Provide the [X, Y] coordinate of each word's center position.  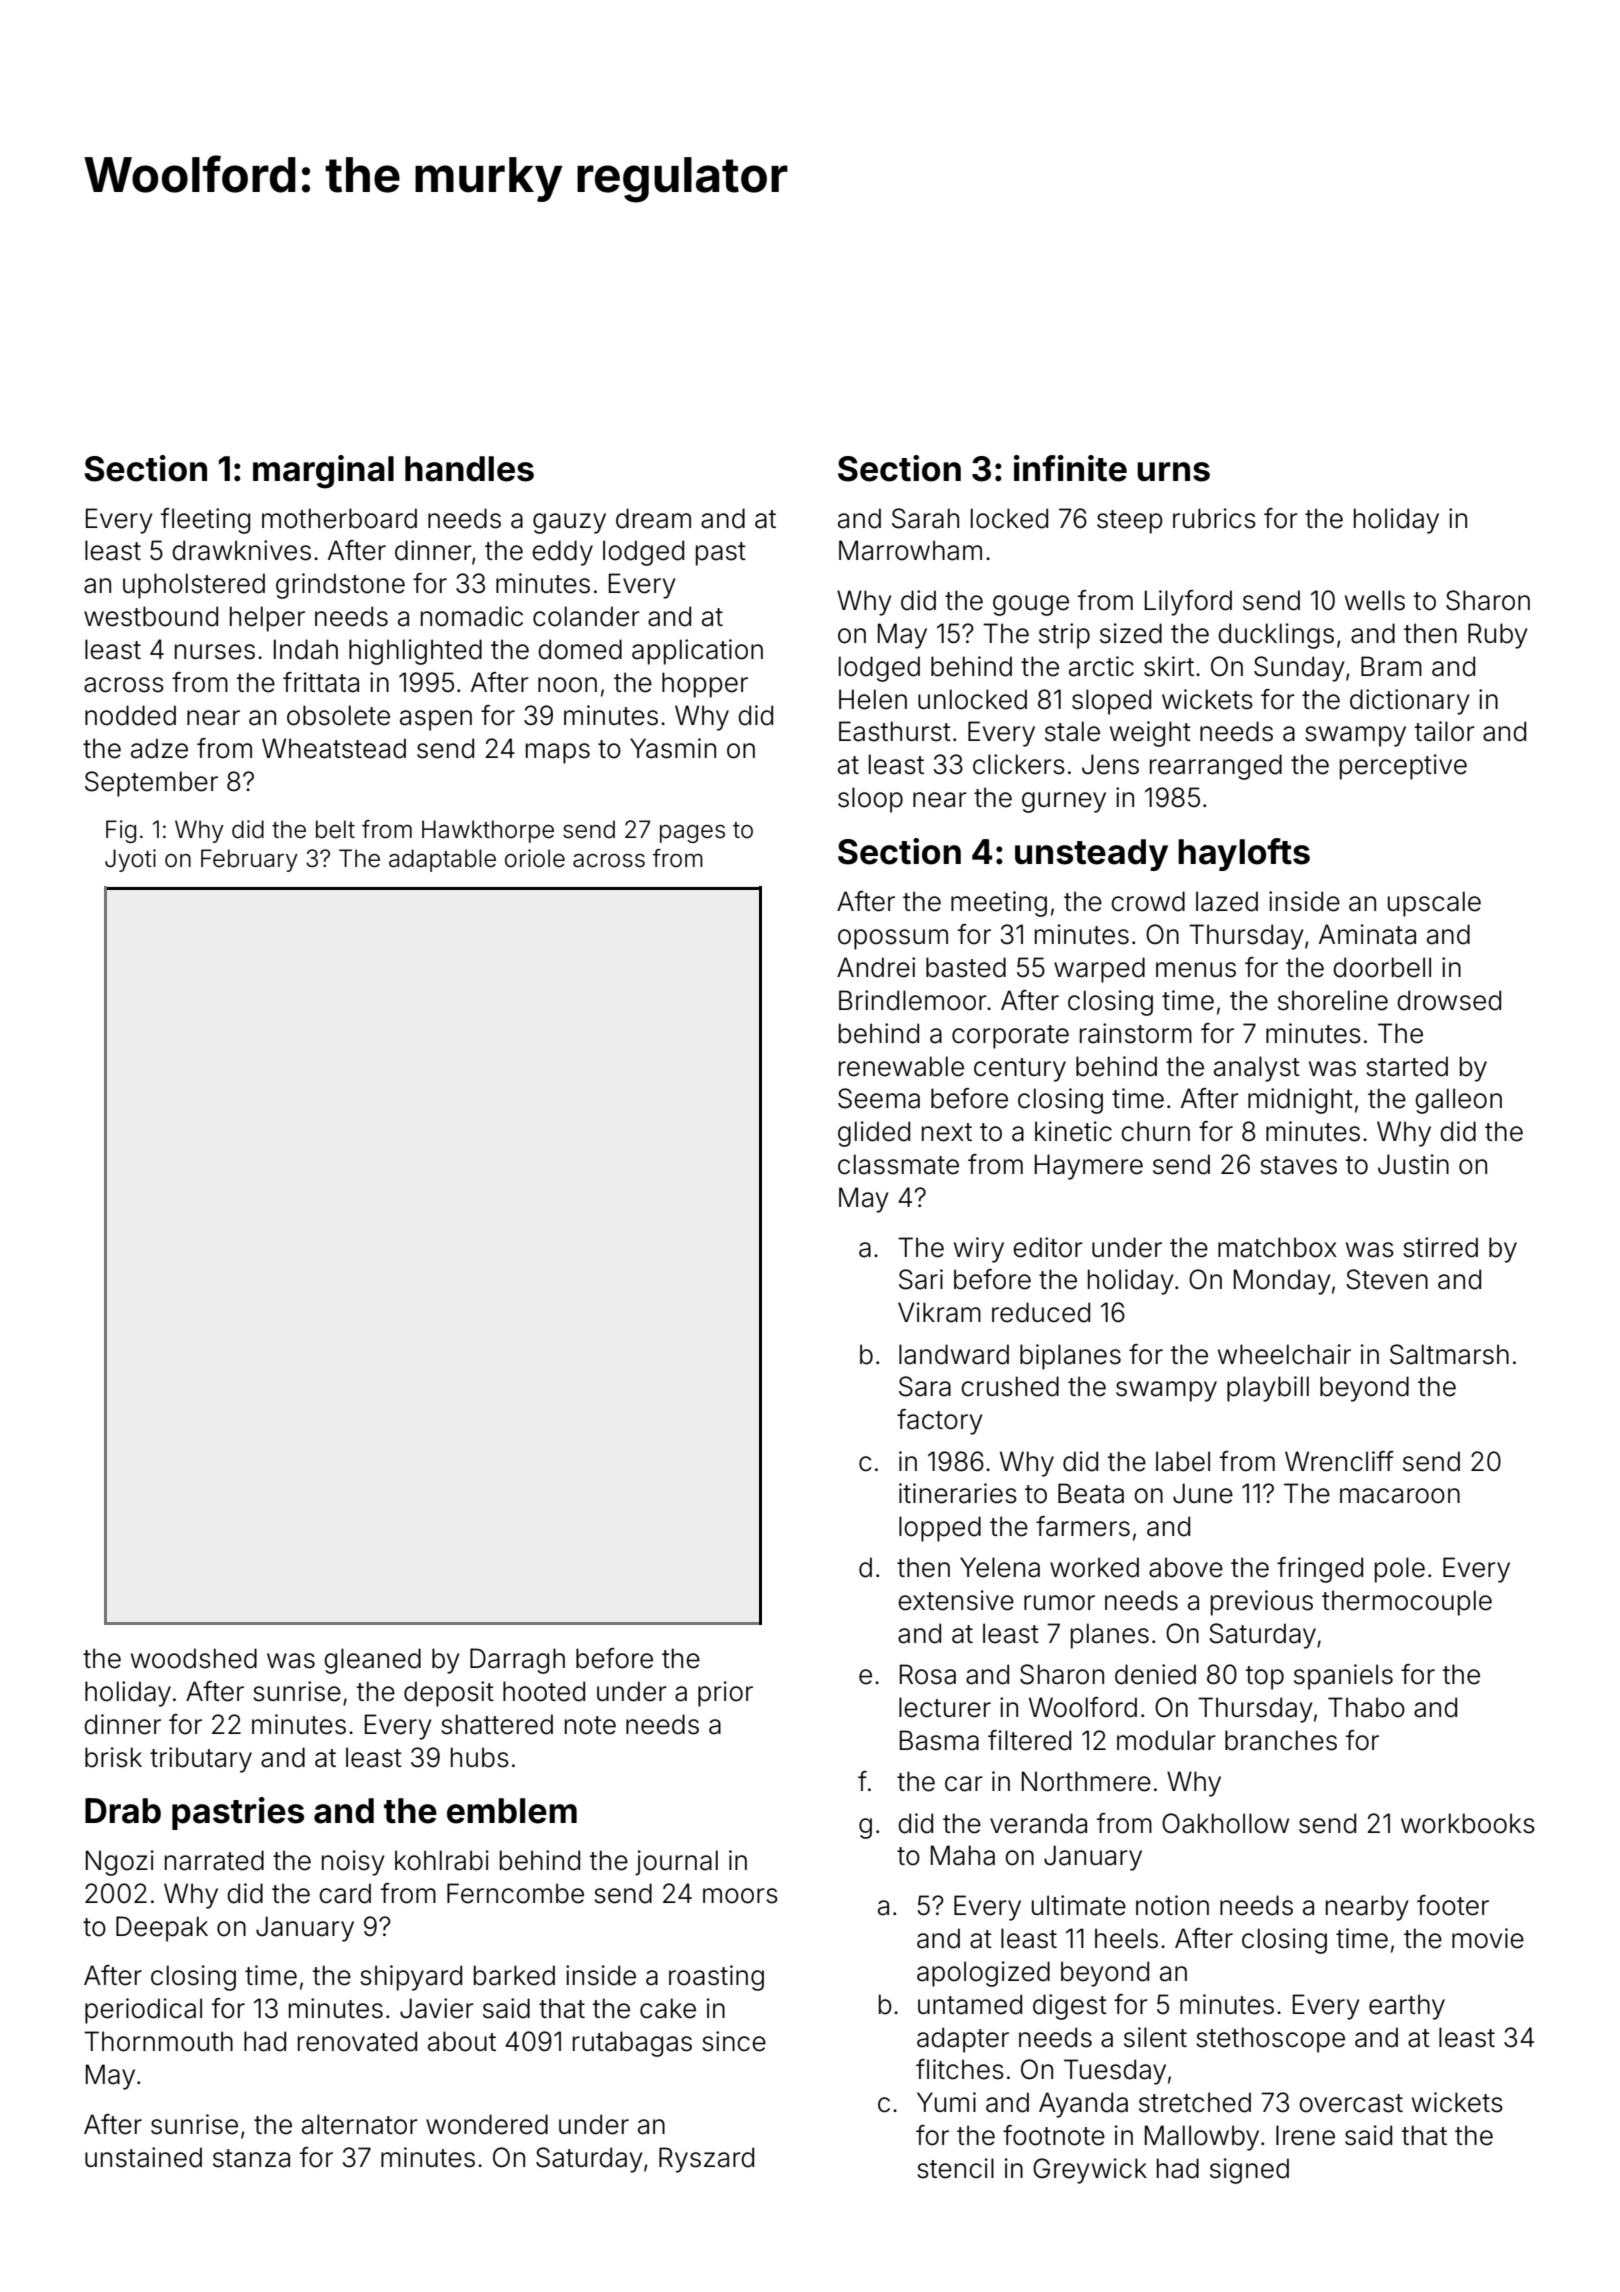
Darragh [517, 1661]
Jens [1110, 764]
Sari [921, 1279]
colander [586, 616]
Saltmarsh [1449, 1354]
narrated [214, 1860]
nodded [130, 715]
